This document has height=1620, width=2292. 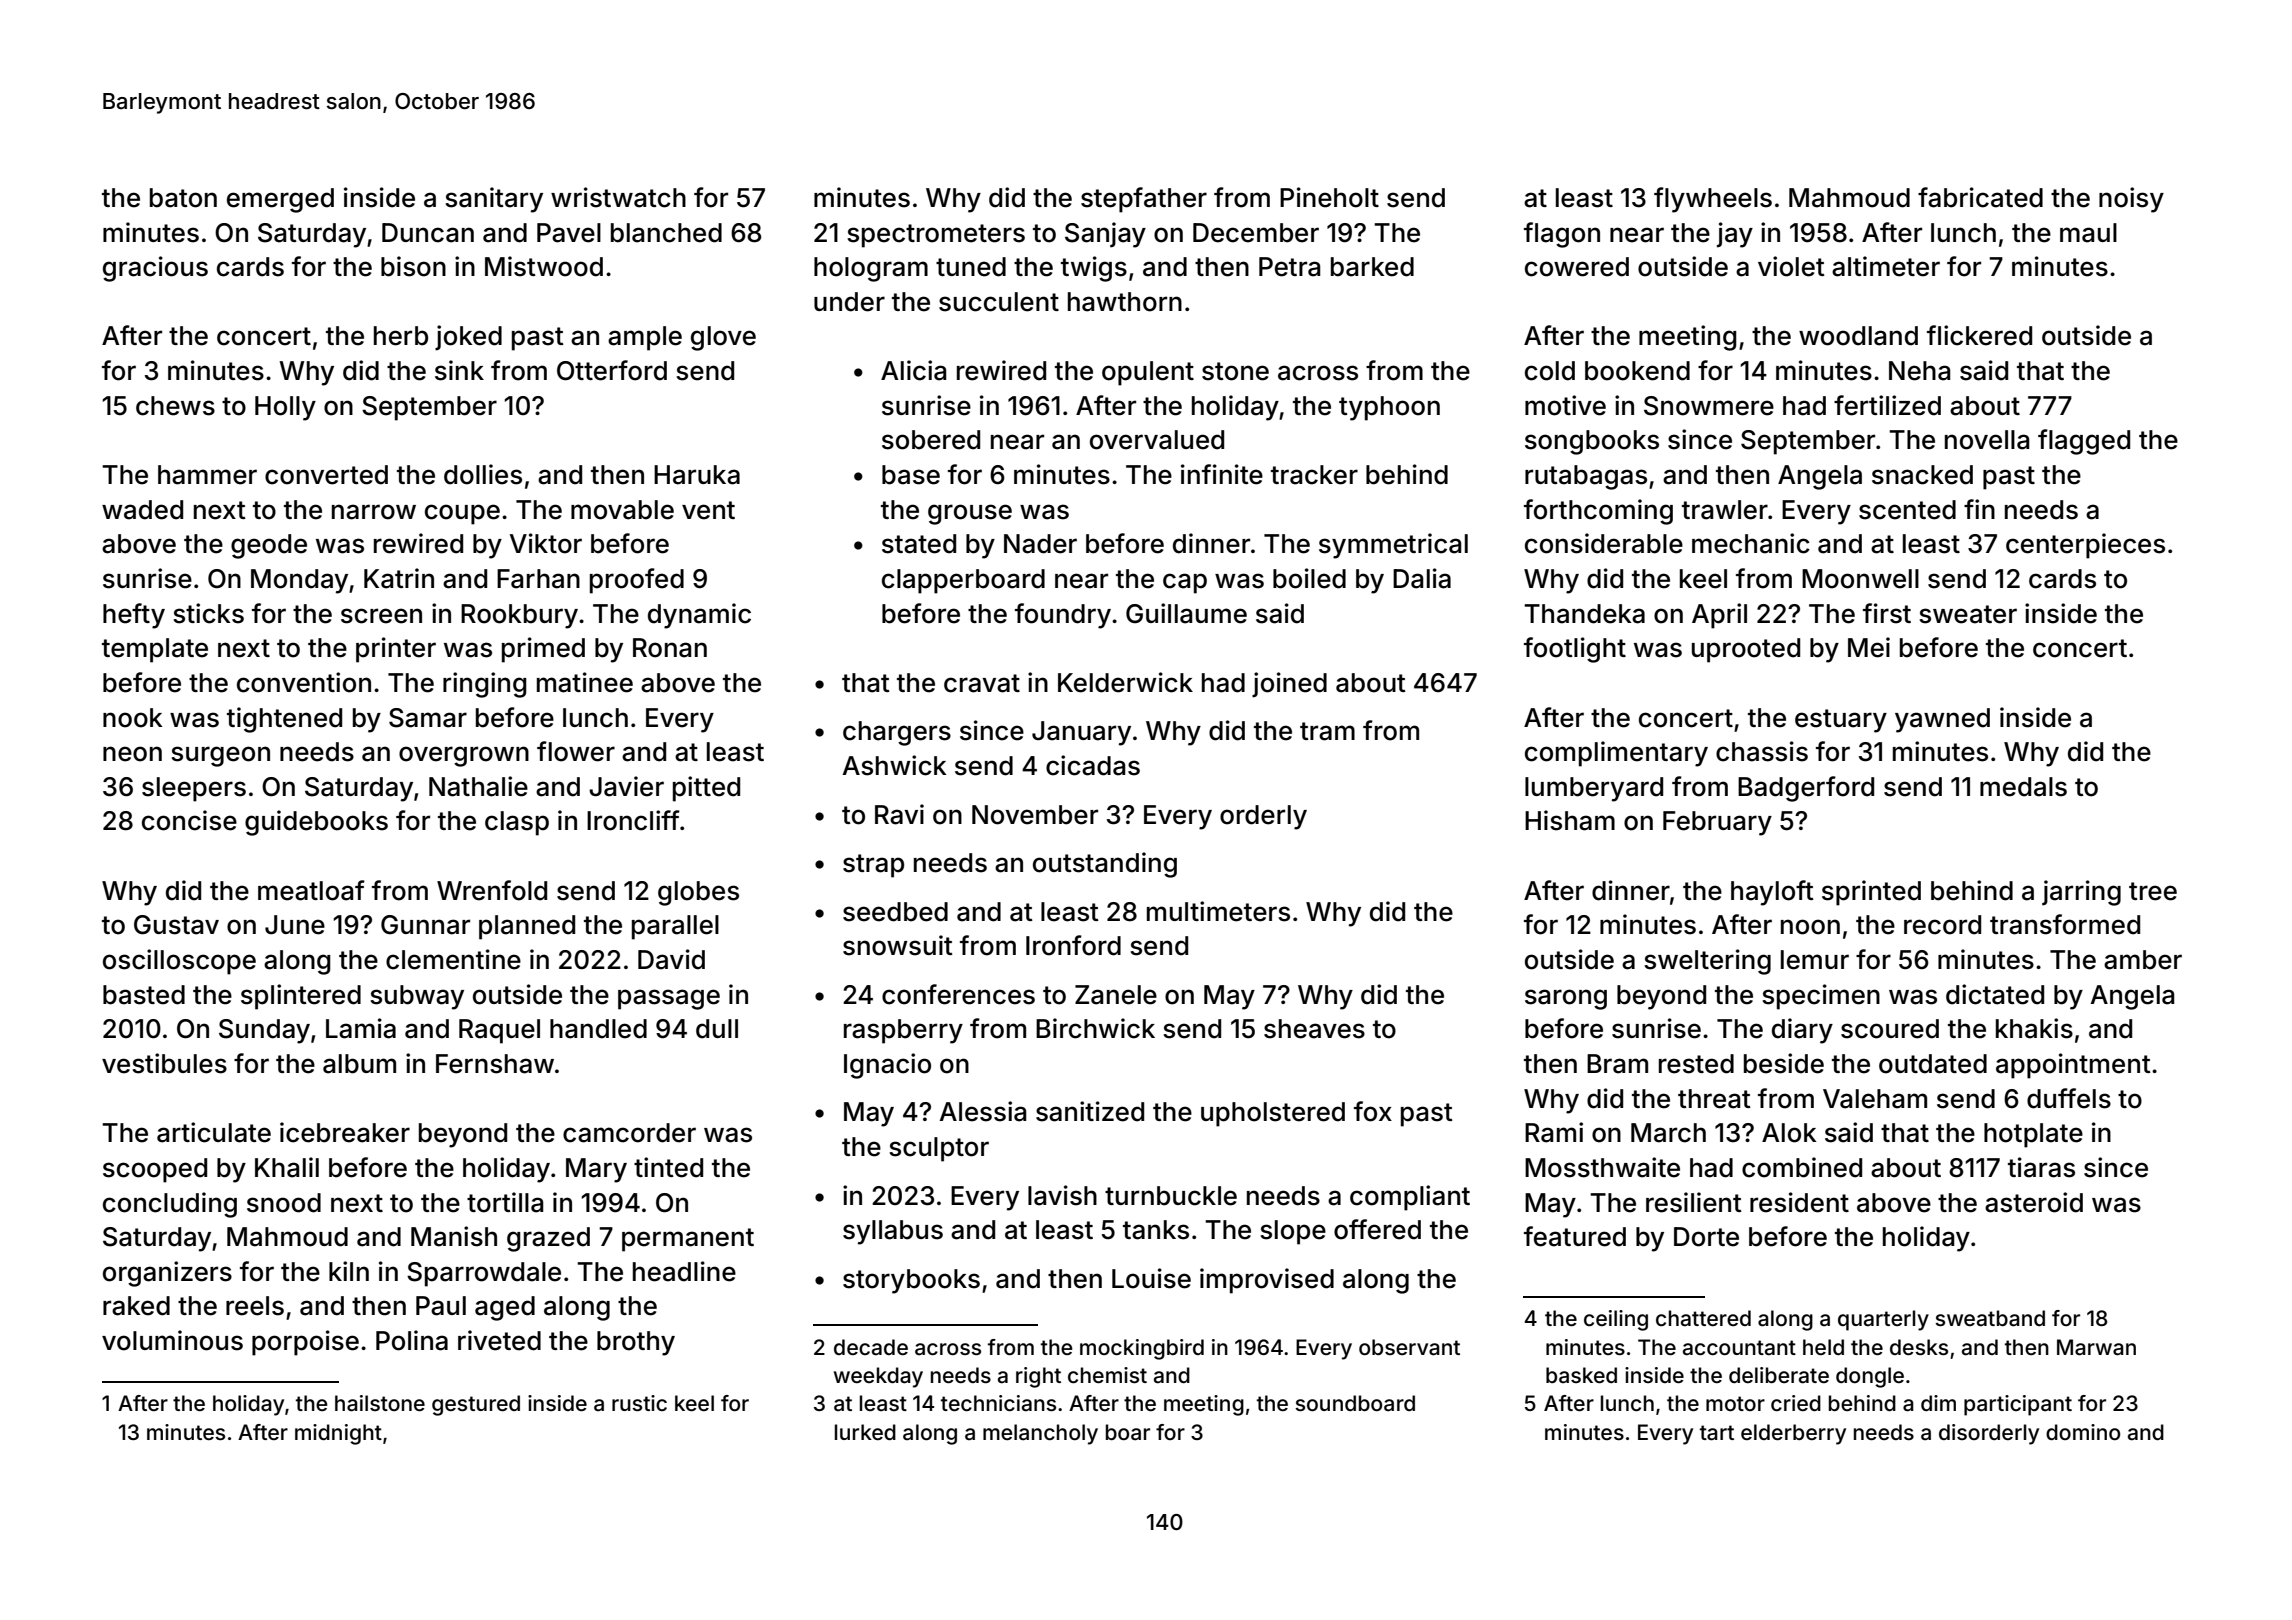 I want to click on dull, so click(x=717, y=1029).
